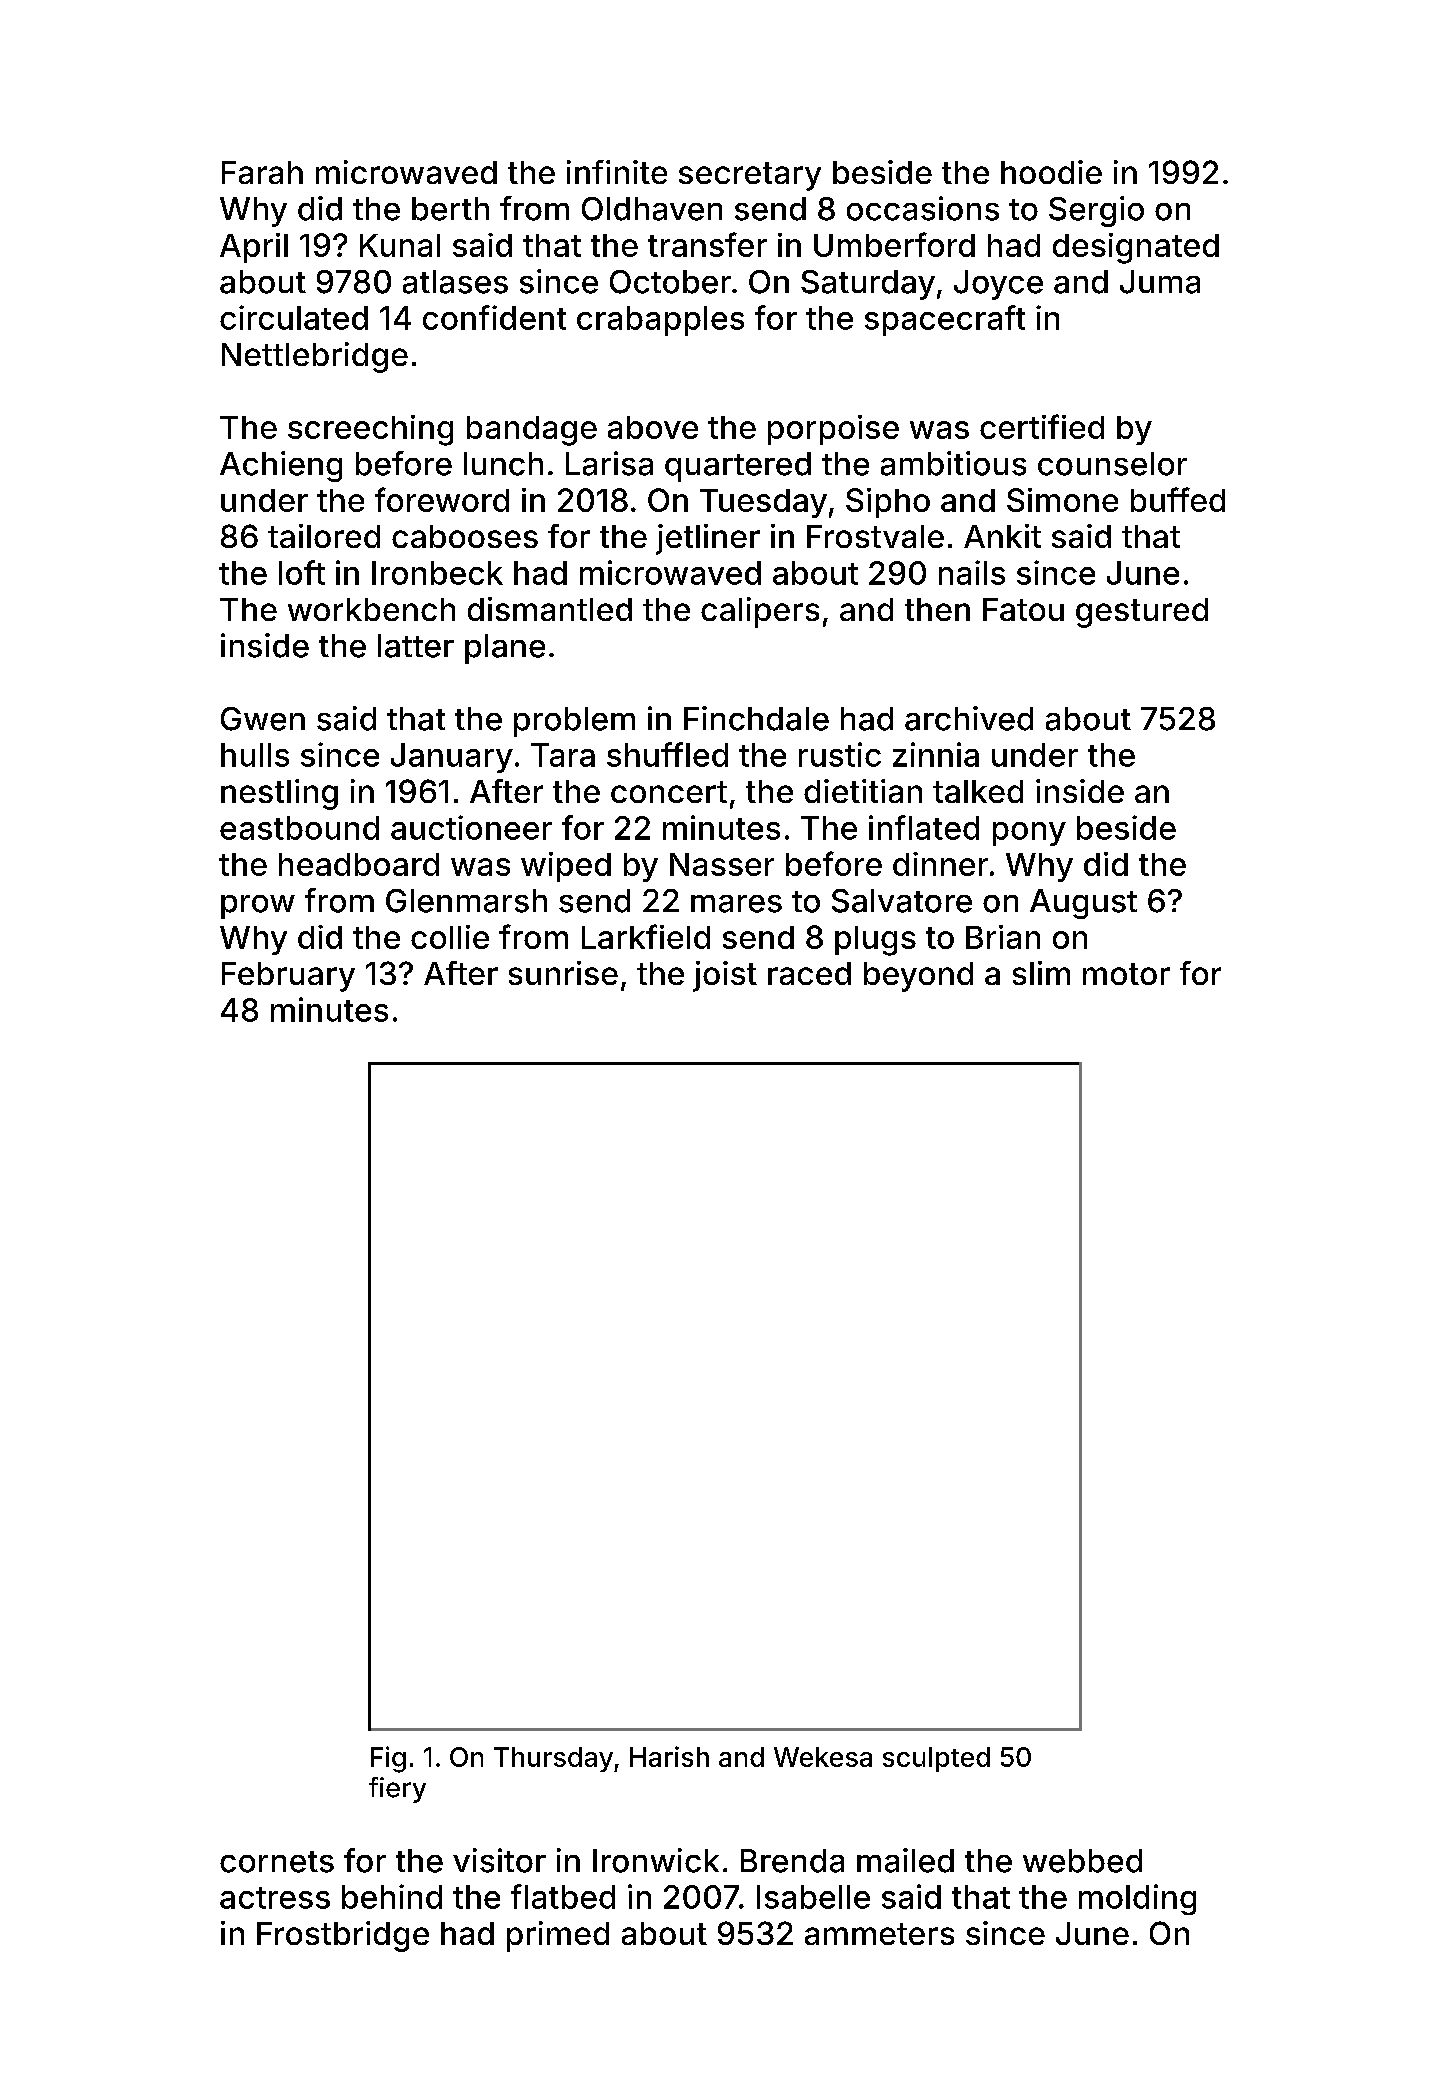  What do you see at coordinates (1142, 613) in the page?
I see `gestured` at bounding box center [1142, 613].
